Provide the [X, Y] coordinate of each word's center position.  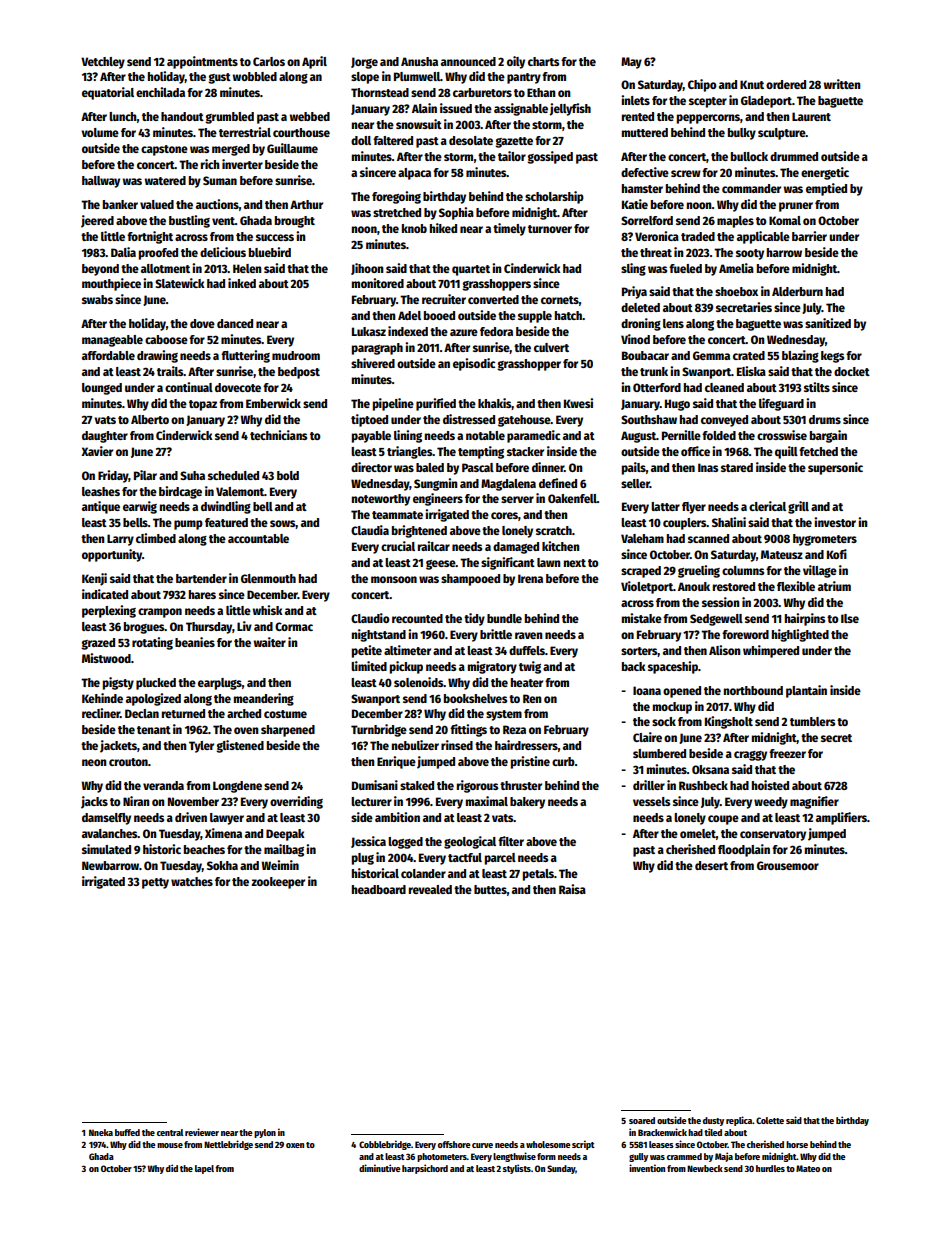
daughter [105, 437]
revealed [430, 889]
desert [711, 865]
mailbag [284, 850]
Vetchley [103, 63]
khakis [495, 404]
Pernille [681, 435]
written [842, 84]
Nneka [101, 1132]
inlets [635, 100]
